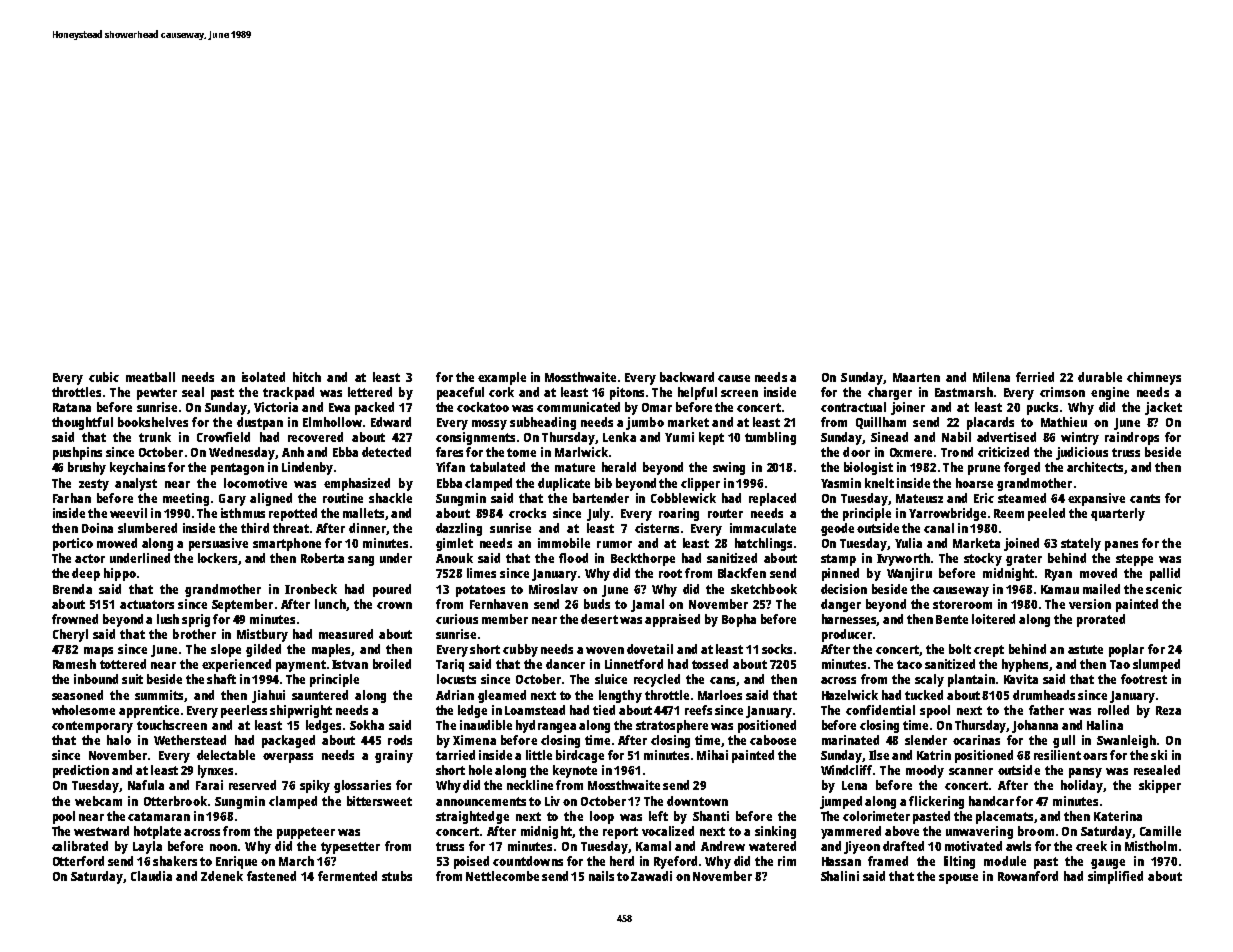 The image size is (1233, 952). What do you see at coordinates (1101, 620) in the screenshot?
I see `prorated` at bounding box center [1101, 620].
